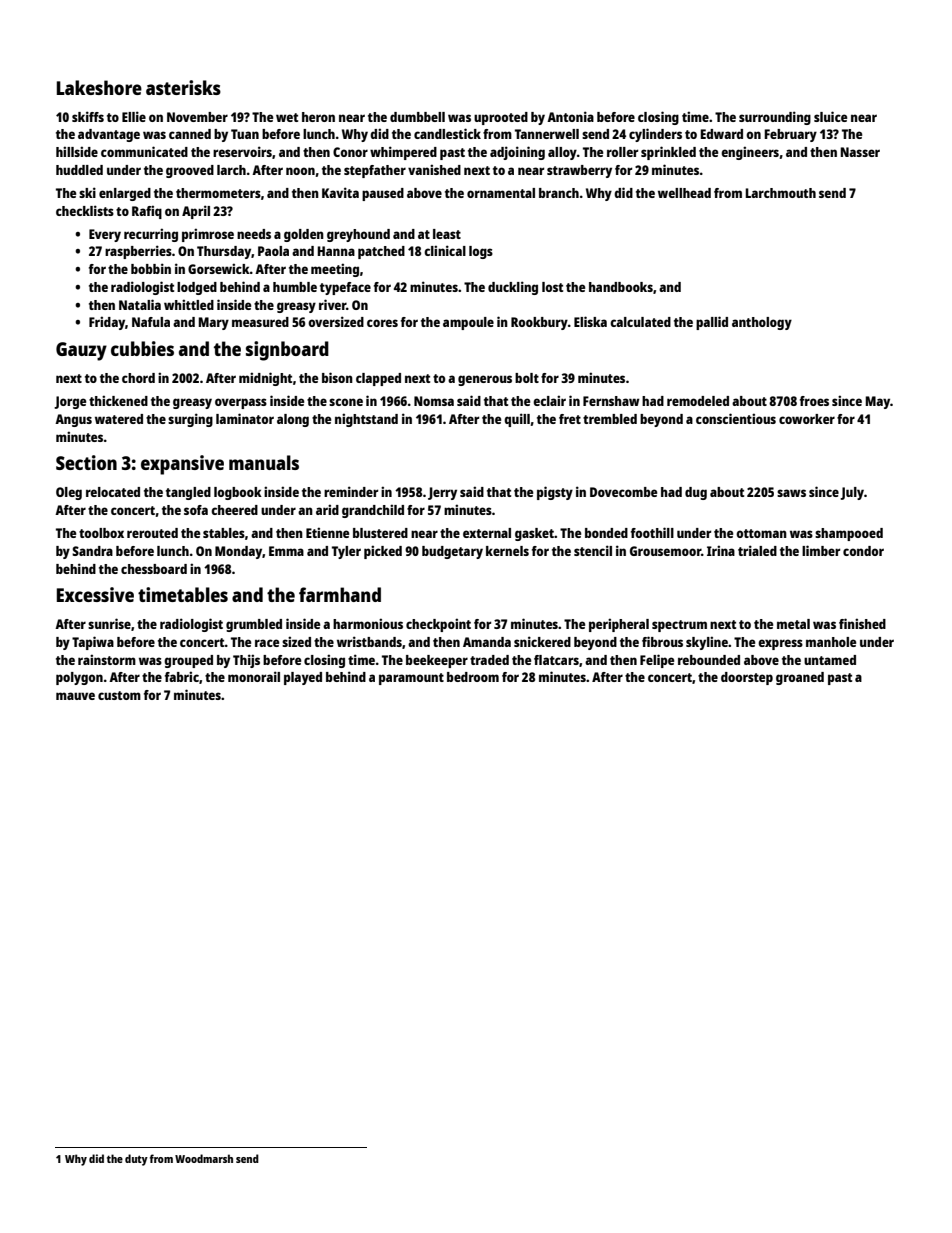  Describe the element at coordinates (204, 1158) in the image. I see `Woodmarsh` at that location.
